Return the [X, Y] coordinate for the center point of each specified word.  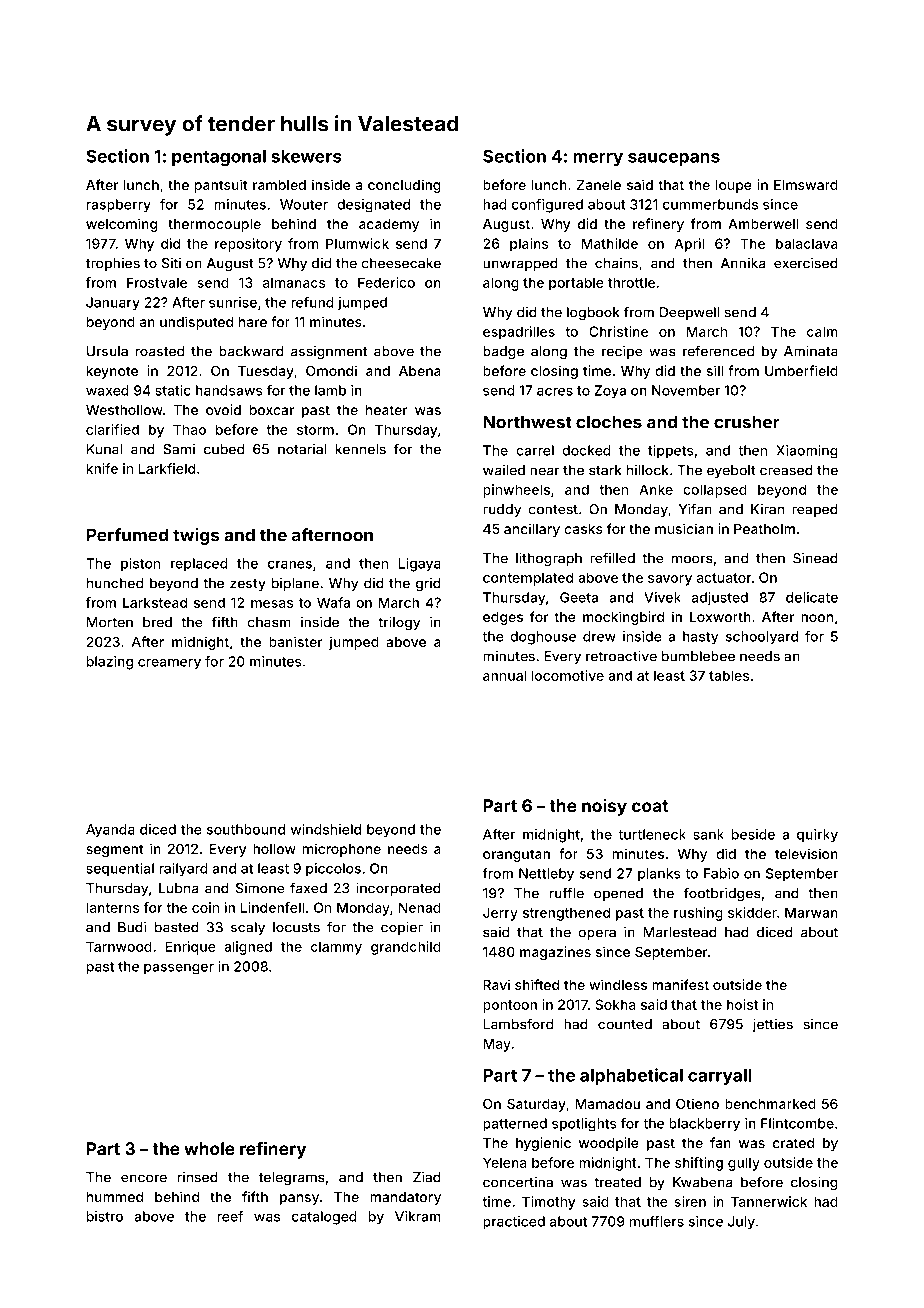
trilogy [399, 623]
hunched [115, 583]
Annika [743, 263]
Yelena [504, 1162]
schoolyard [762, 638]
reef [230, 1216]
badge [503, 352]
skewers [306, 156]
